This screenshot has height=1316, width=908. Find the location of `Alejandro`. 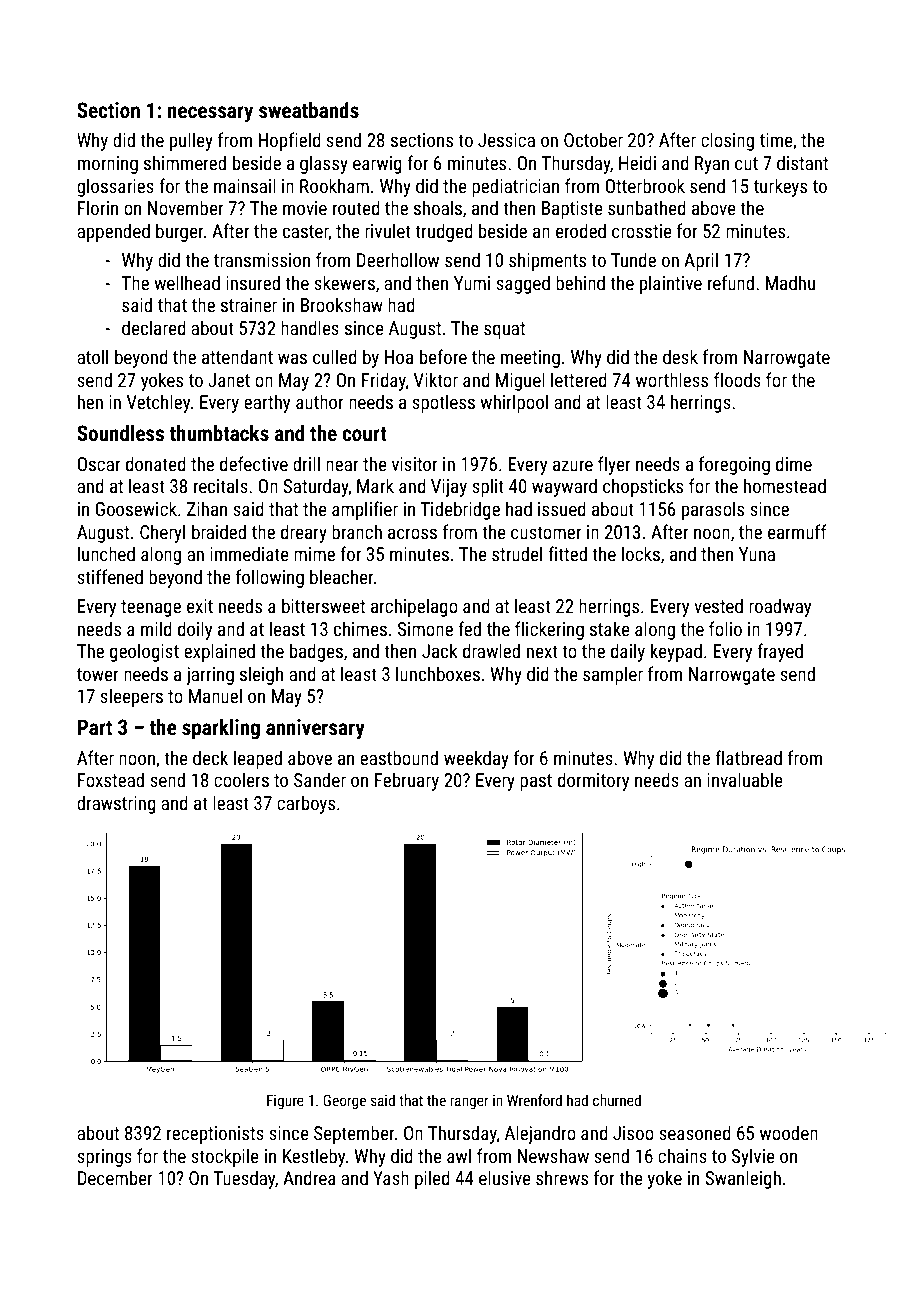

Alejandro is located at coordinates (540, 1134).
